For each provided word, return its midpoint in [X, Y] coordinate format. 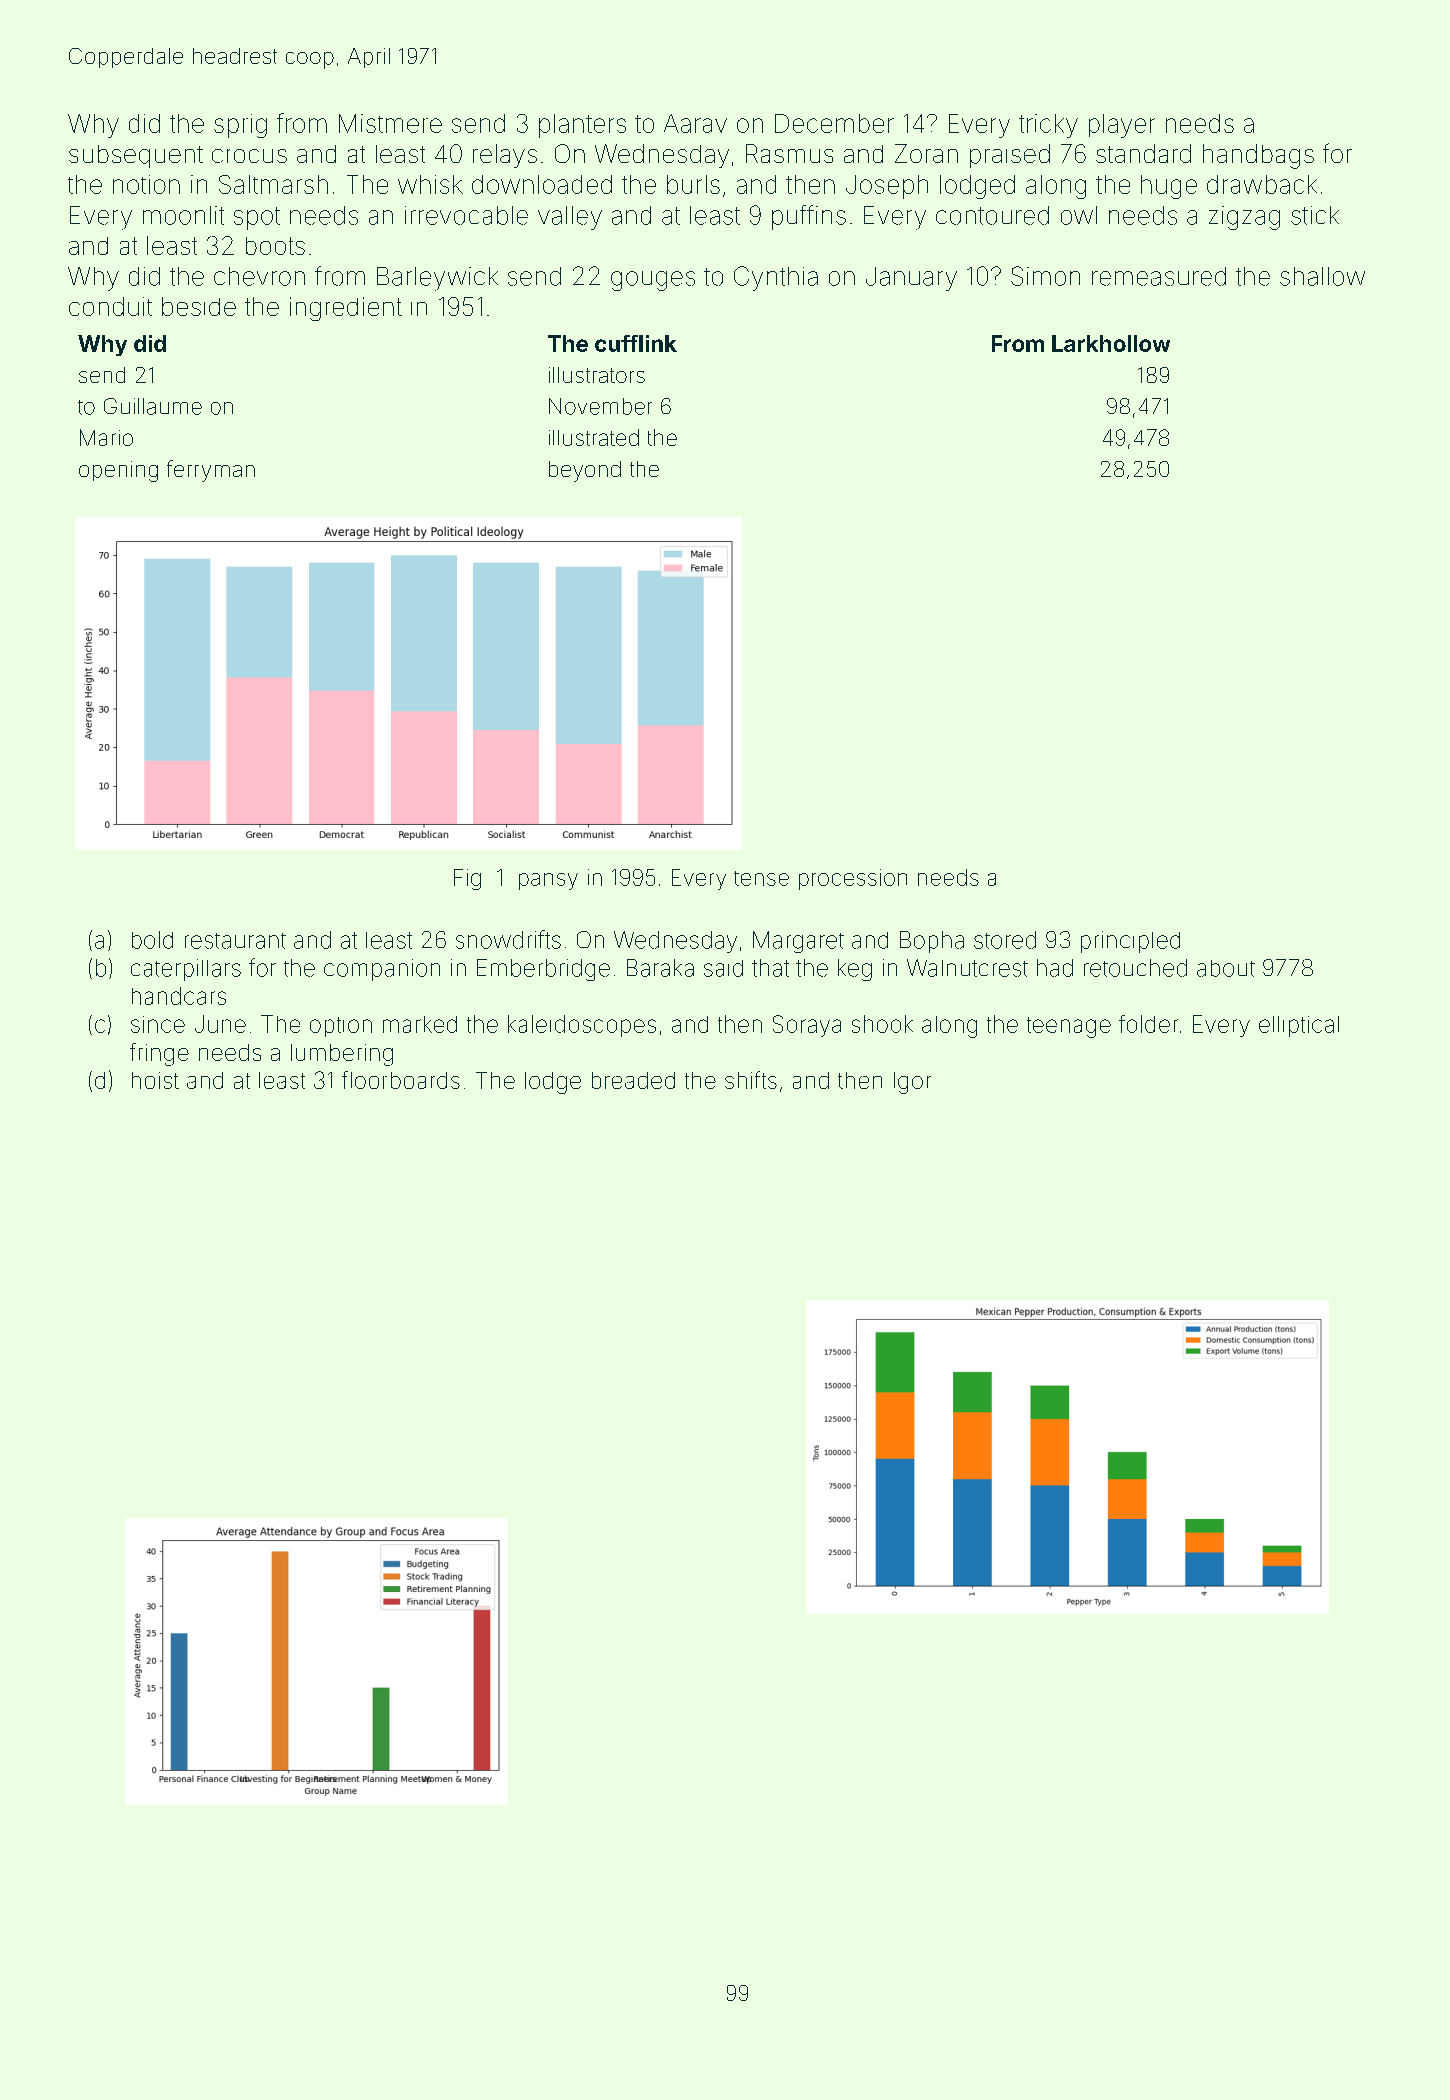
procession [853, 879]
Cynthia [776, 278]
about [1226, 968]
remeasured [1159, 276]
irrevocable [466, 215]
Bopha [932, 942]
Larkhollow [1111, 343]
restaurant [235, 941]
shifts [751, 1080]
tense [761, 878]
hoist [155, 1080]
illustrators [597, 375]
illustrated [594, 437]
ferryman [211, 471]
